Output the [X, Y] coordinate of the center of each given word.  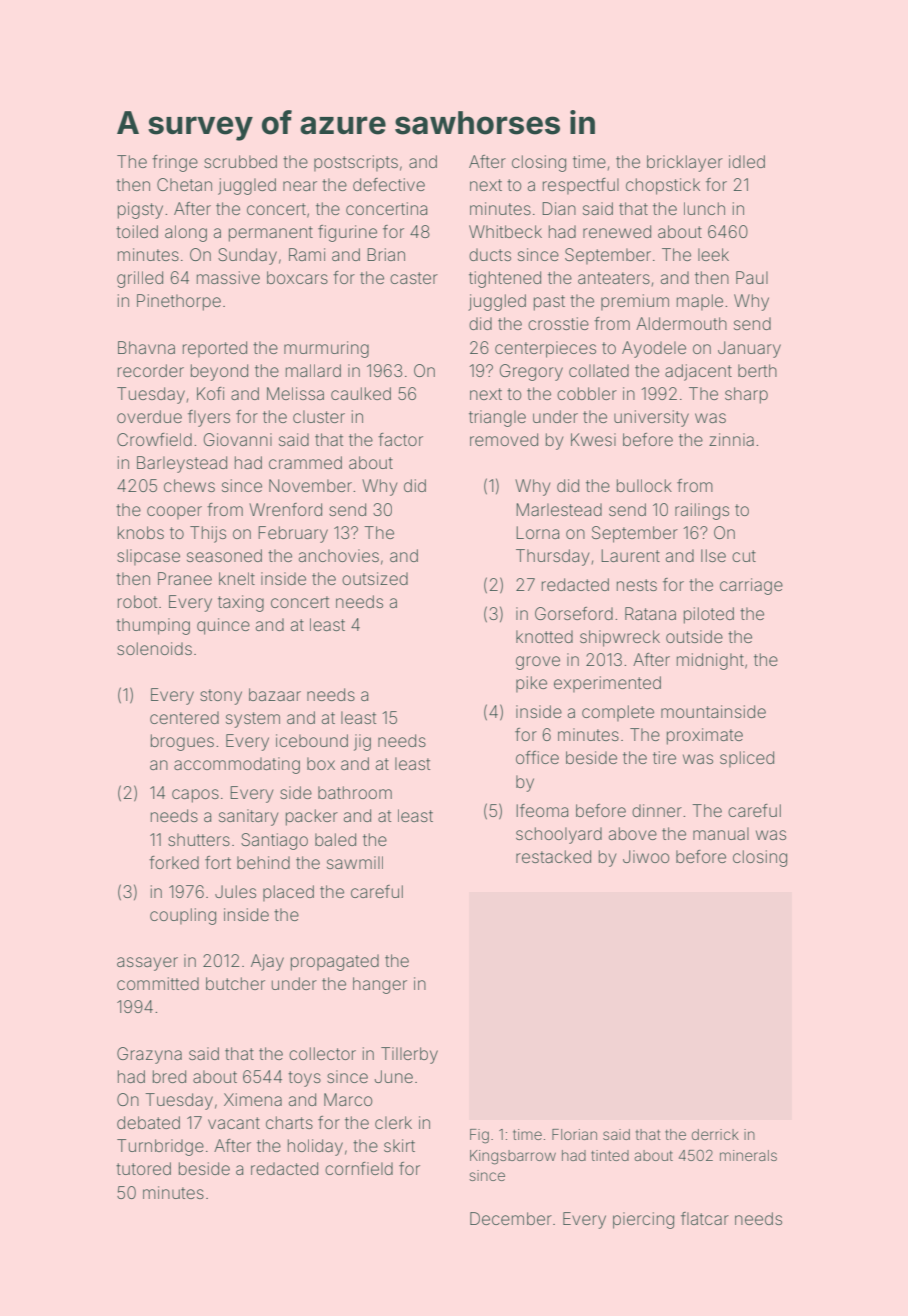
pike [531, 684]
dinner [657, 810]
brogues [182, 742]
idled [747, 161]
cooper [174, 513]
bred [169, 1076]
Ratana [650, 613]
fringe [175, 163]
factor [400, 439]
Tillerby [409, 1055]
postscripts [356, 163]
